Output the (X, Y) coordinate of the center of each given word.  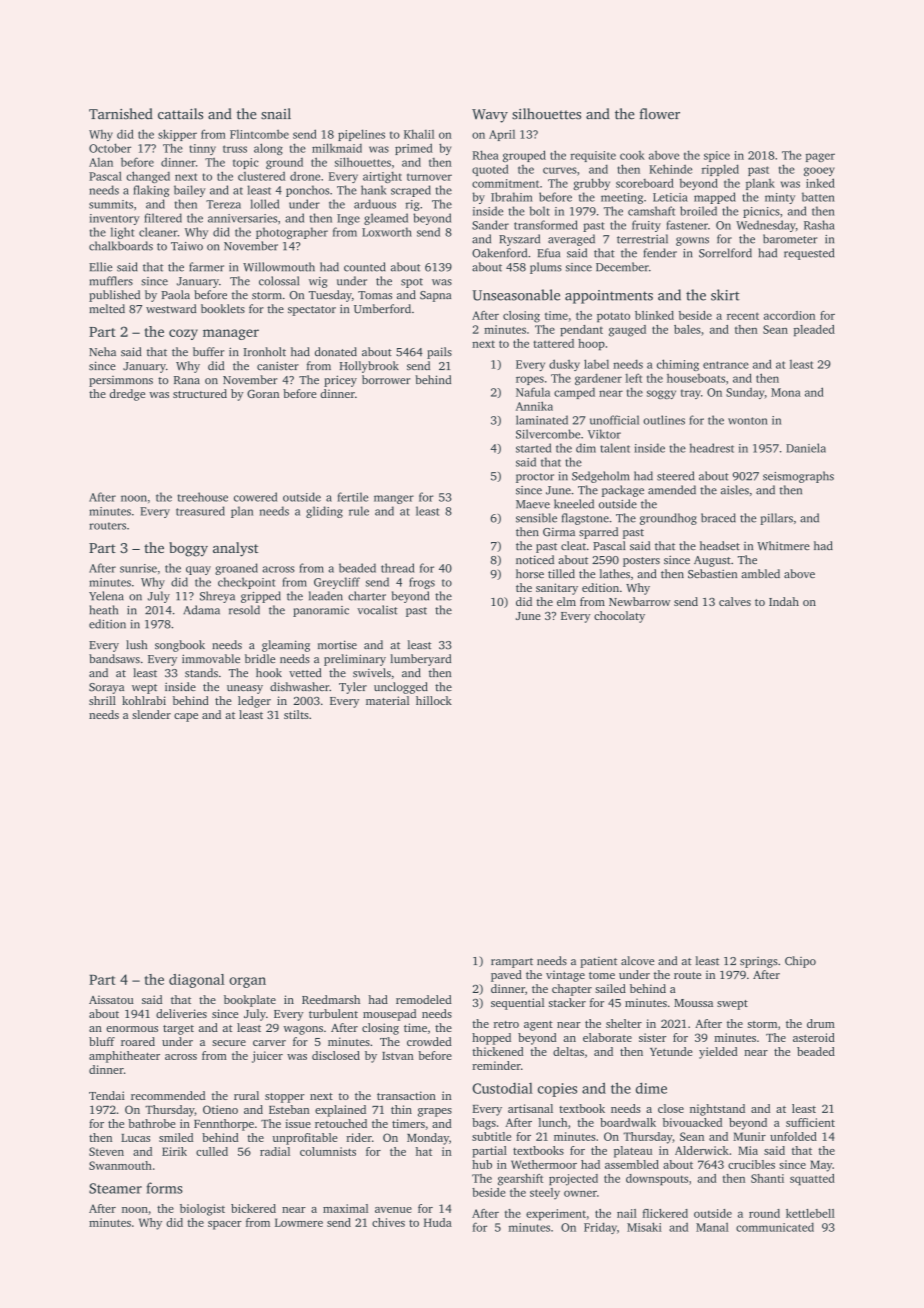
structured (200, 393)
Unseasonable (516, 295)
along (268, 149)
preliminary (355, 660)
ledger (254, 702)
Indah (784, 601)
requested (809, 254)
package (623, 491)
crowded (429, 1041)
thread (398, 568)
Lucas (135, 1138)
